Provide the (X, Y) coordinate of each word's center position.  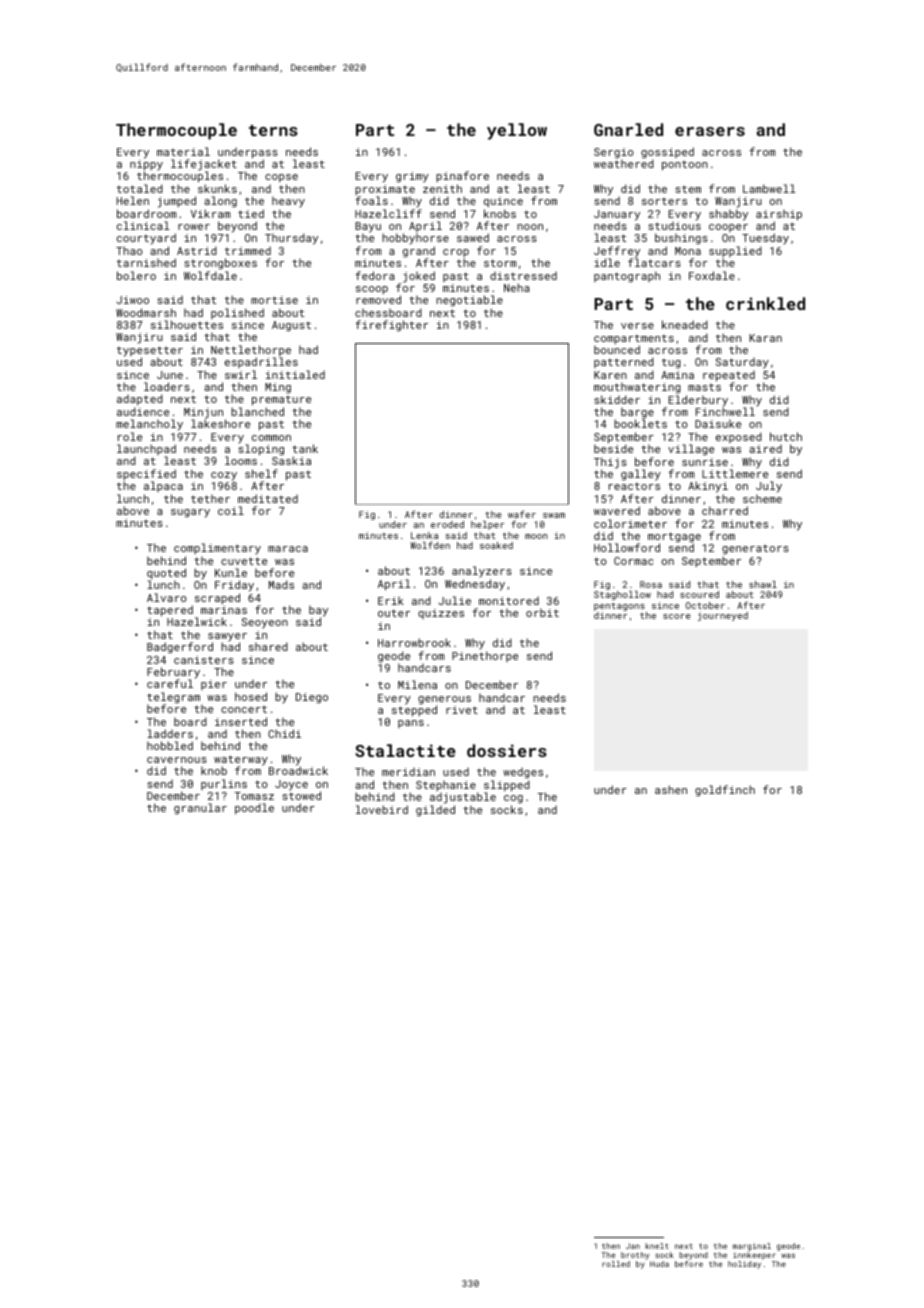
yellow (517, 131)
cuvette (244, 561)
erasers (710, 131)
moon (536, 536)
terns (273, 130)
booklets (640, 424)
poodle (254, 808)
